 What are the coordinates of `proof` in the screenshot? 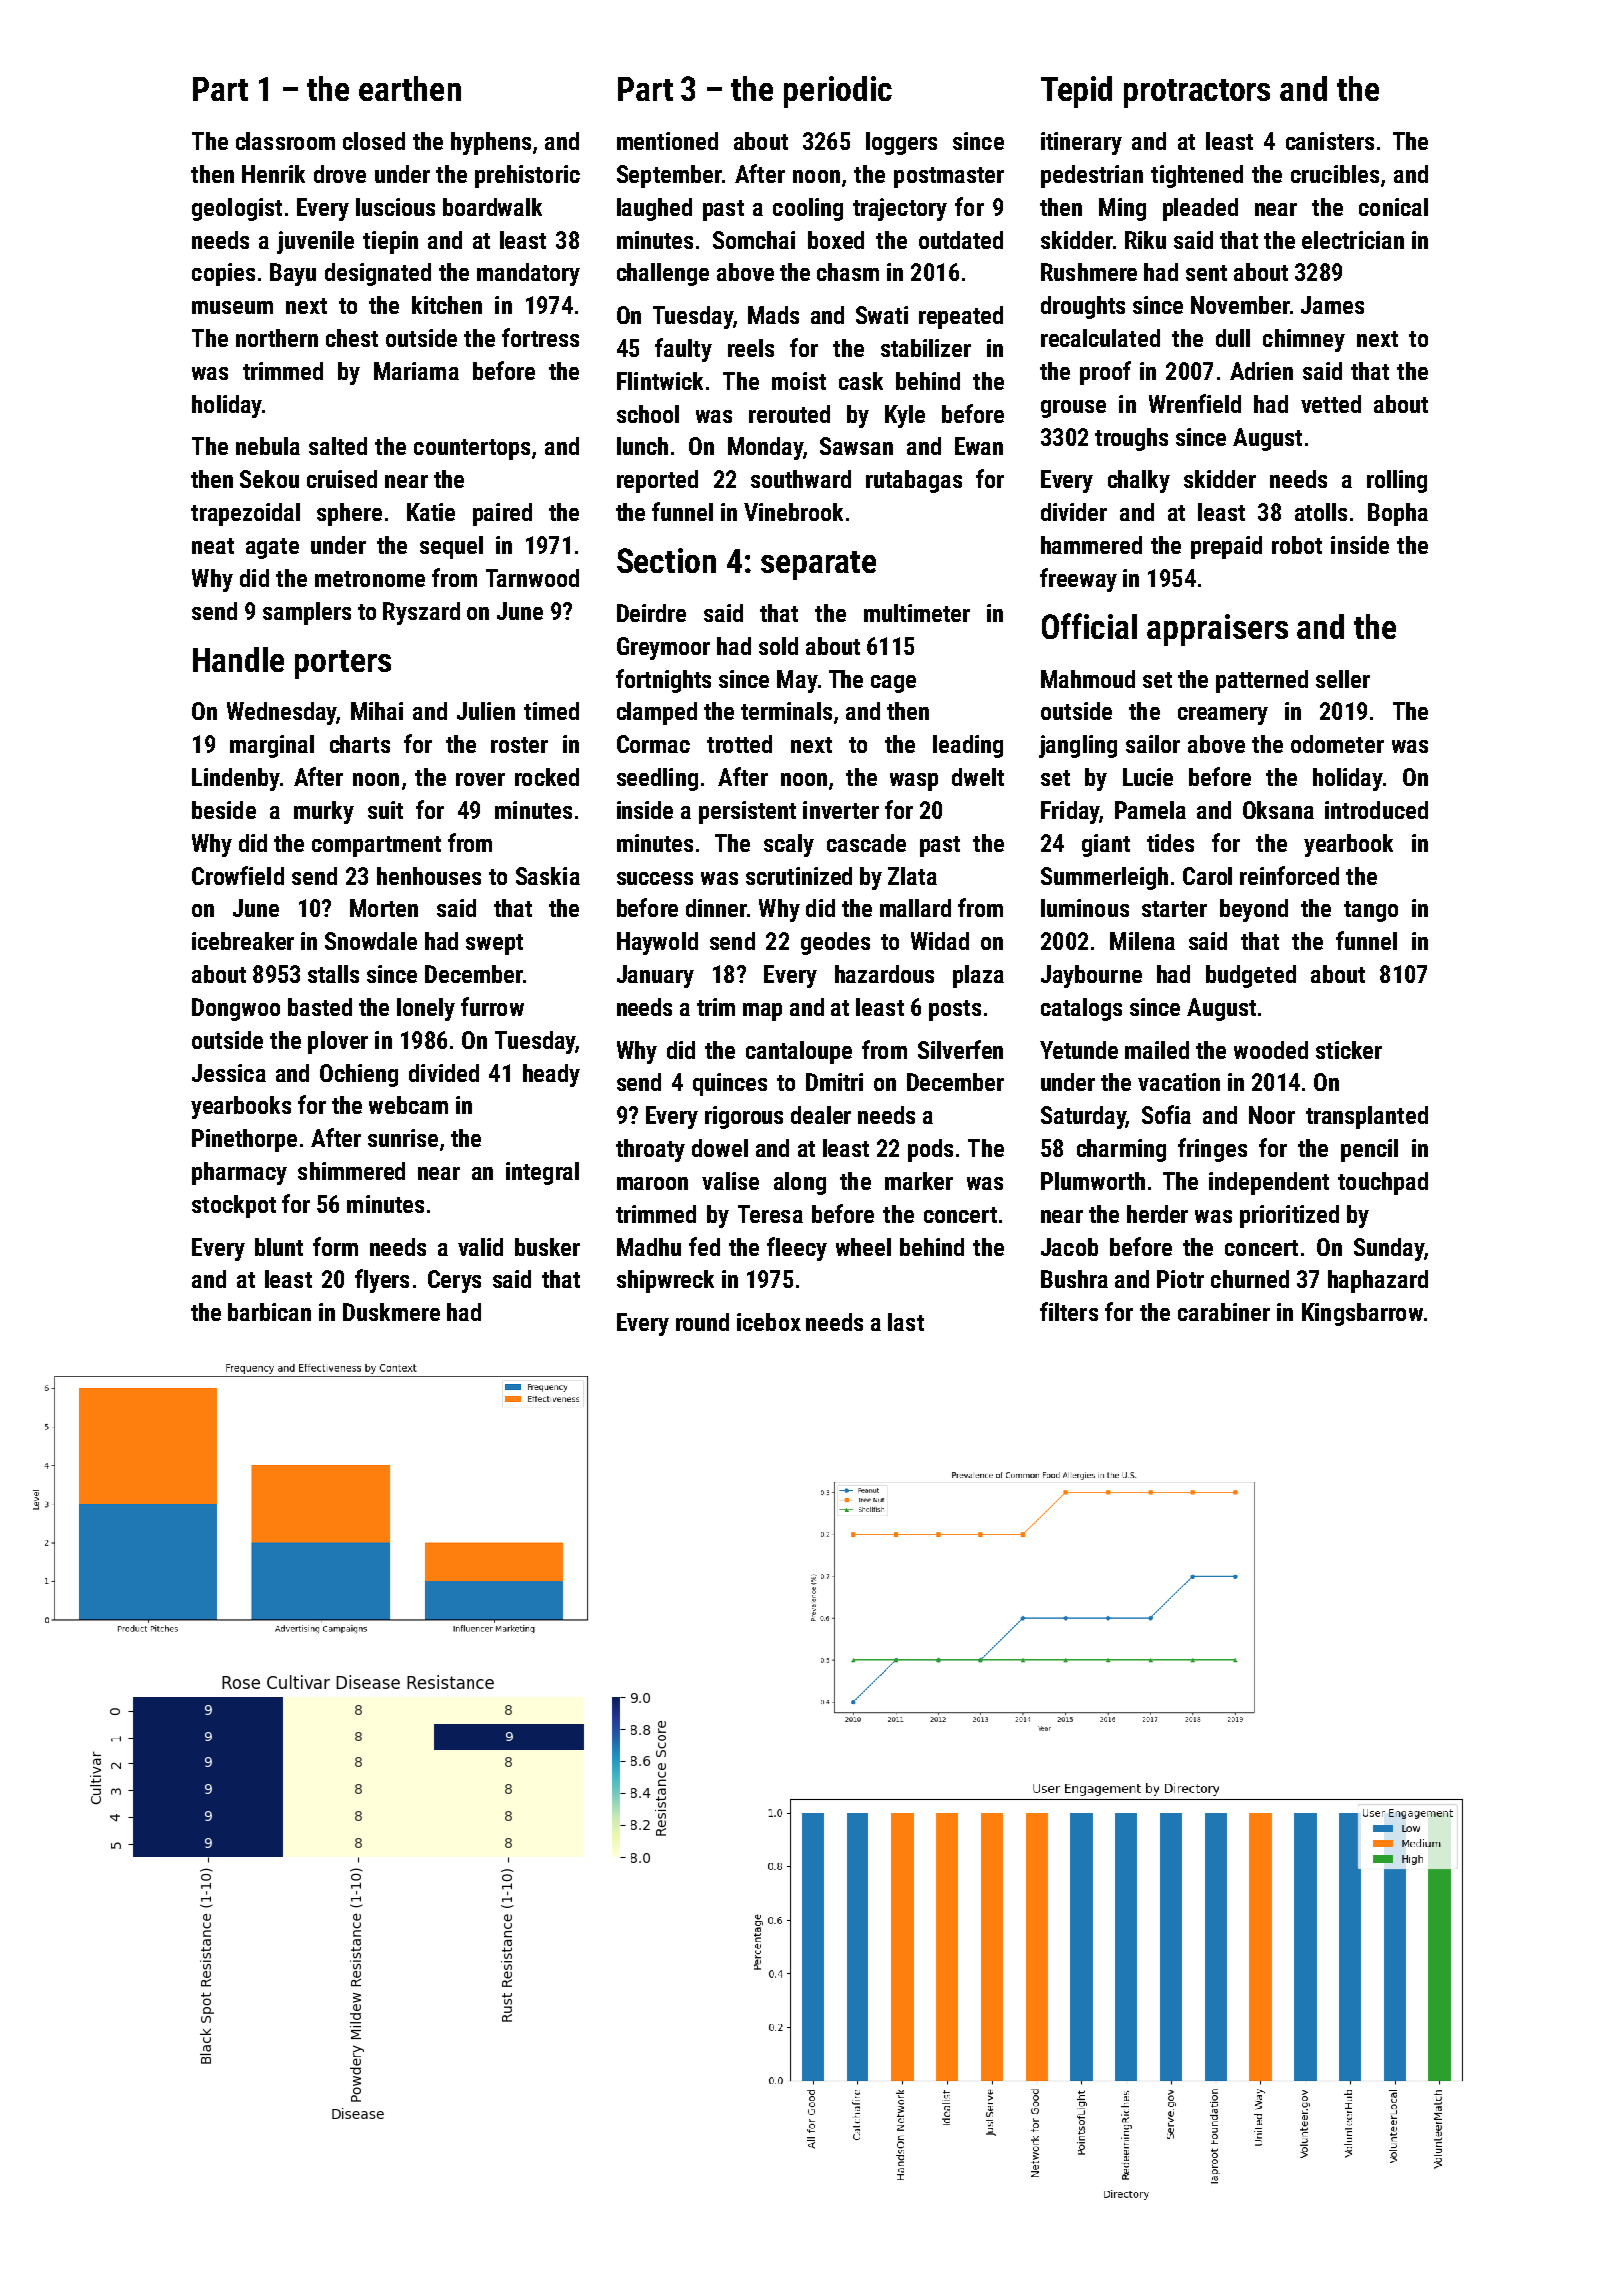 It's located at (1105, 373).
